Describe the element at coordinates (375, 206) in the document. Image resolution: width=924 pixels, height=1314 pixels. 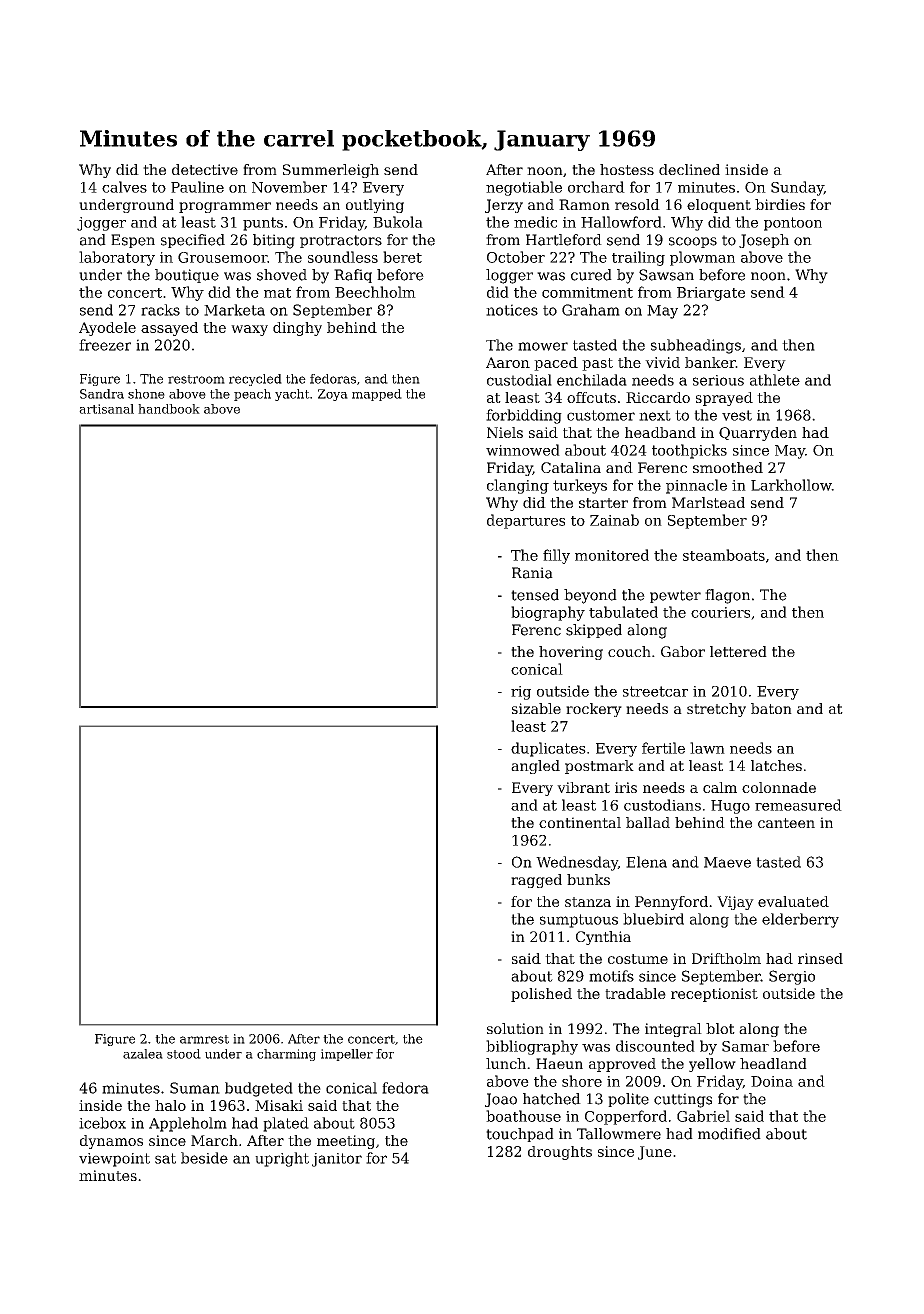
I see `outlying` at that location.
